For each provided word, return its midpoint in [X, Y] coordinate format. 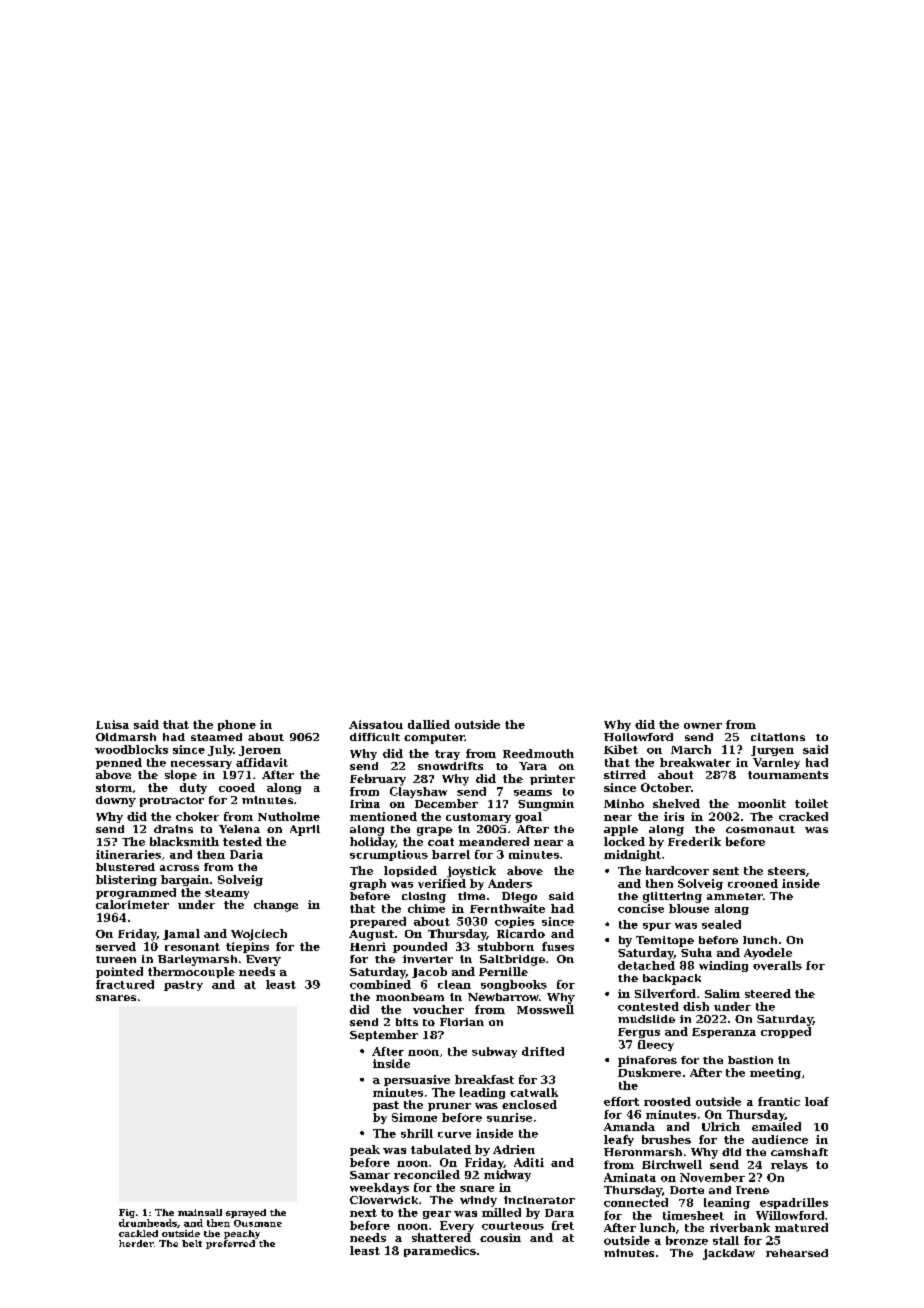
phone [237, 725]
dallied [429, 724]
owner [703, 726]
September [384, 1035]
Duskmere [649, 1072]
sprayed [246, 1213]
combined [380, 984]
